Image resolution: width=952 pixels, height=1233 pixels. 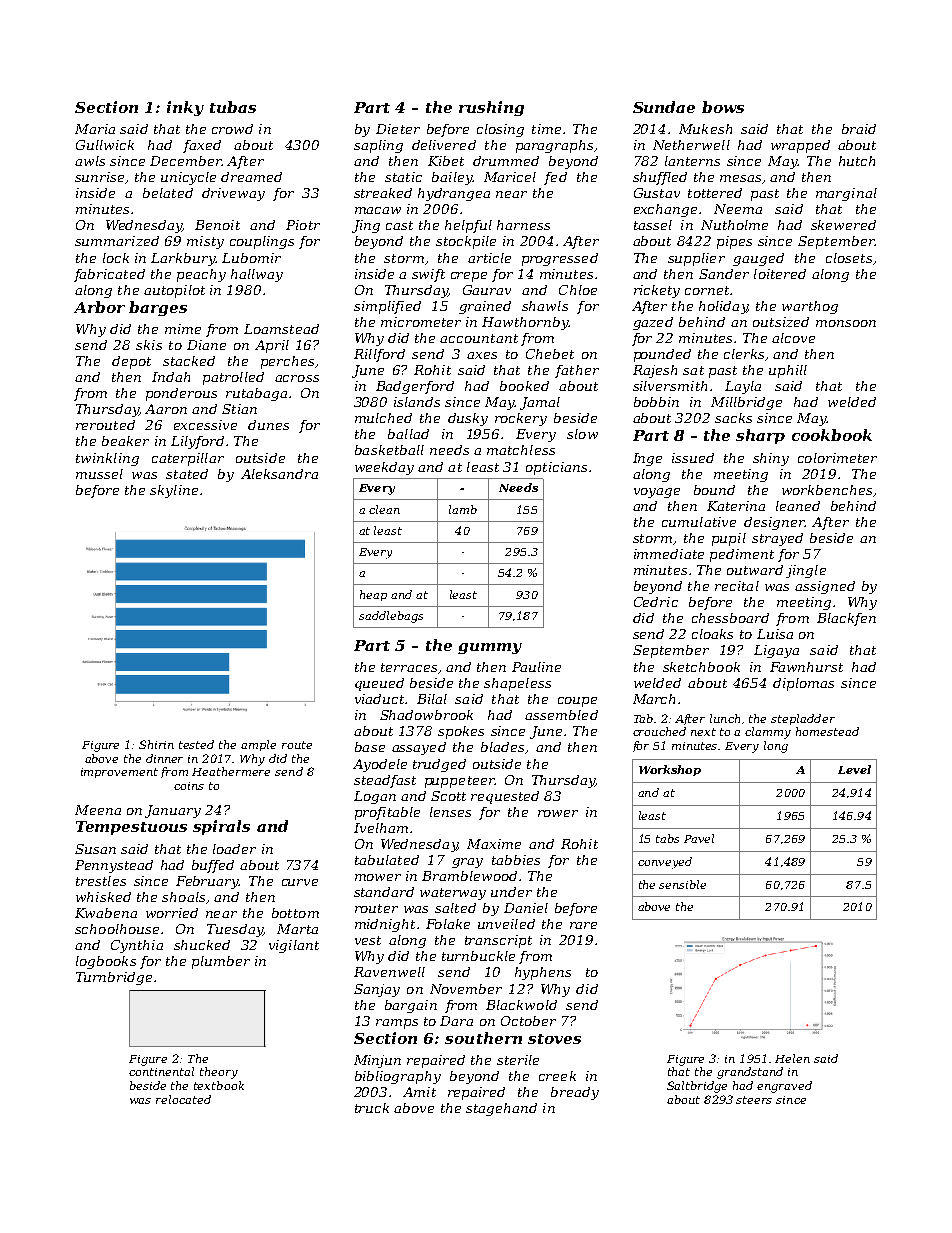 What do you see at coordinates (219, 1073) in the screenshot?
I see `theory` at bounding box center [219, 1073].
